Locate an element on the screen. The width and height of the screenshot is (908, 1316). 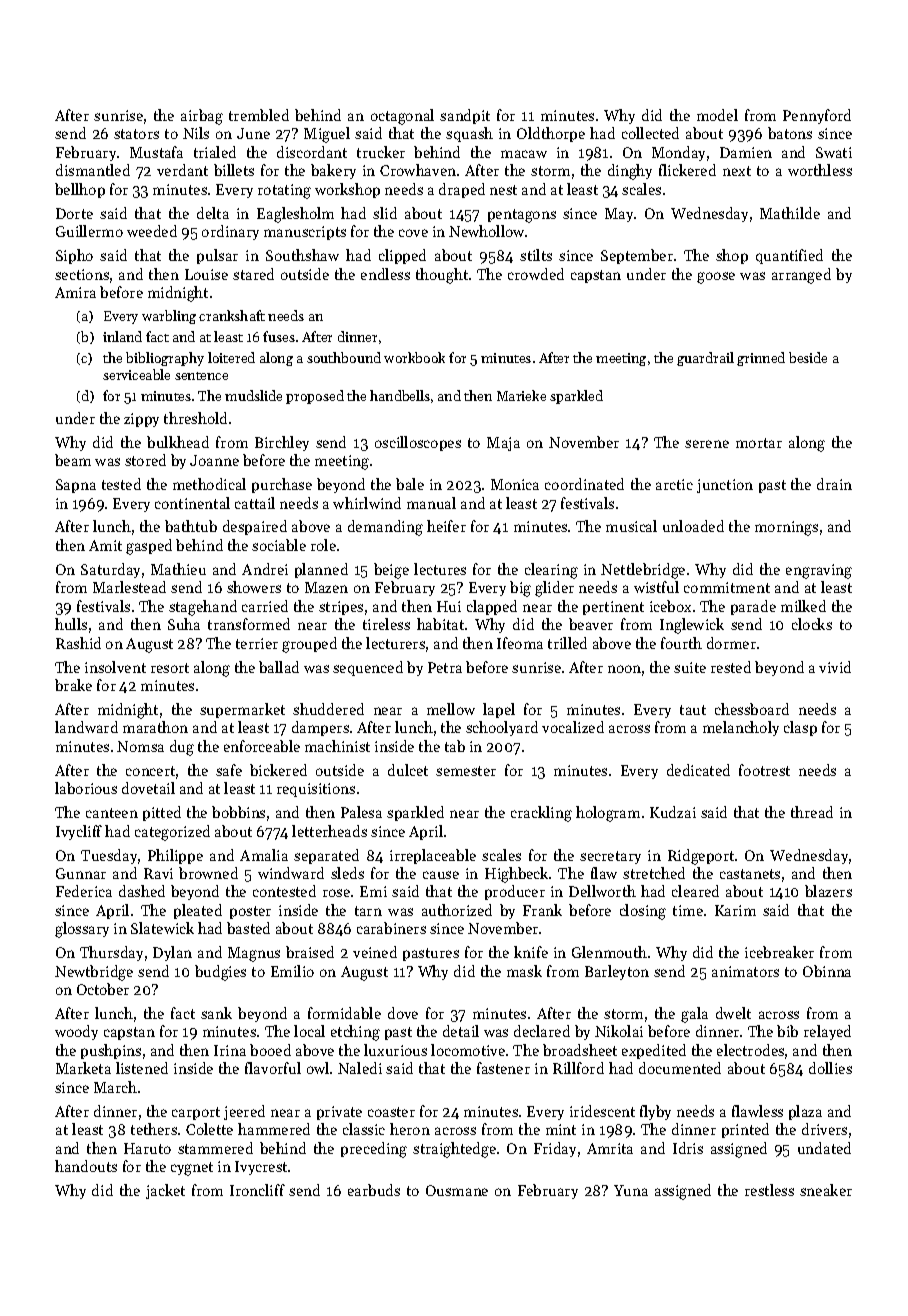
unloaded is located at coordinates (693, 526).
